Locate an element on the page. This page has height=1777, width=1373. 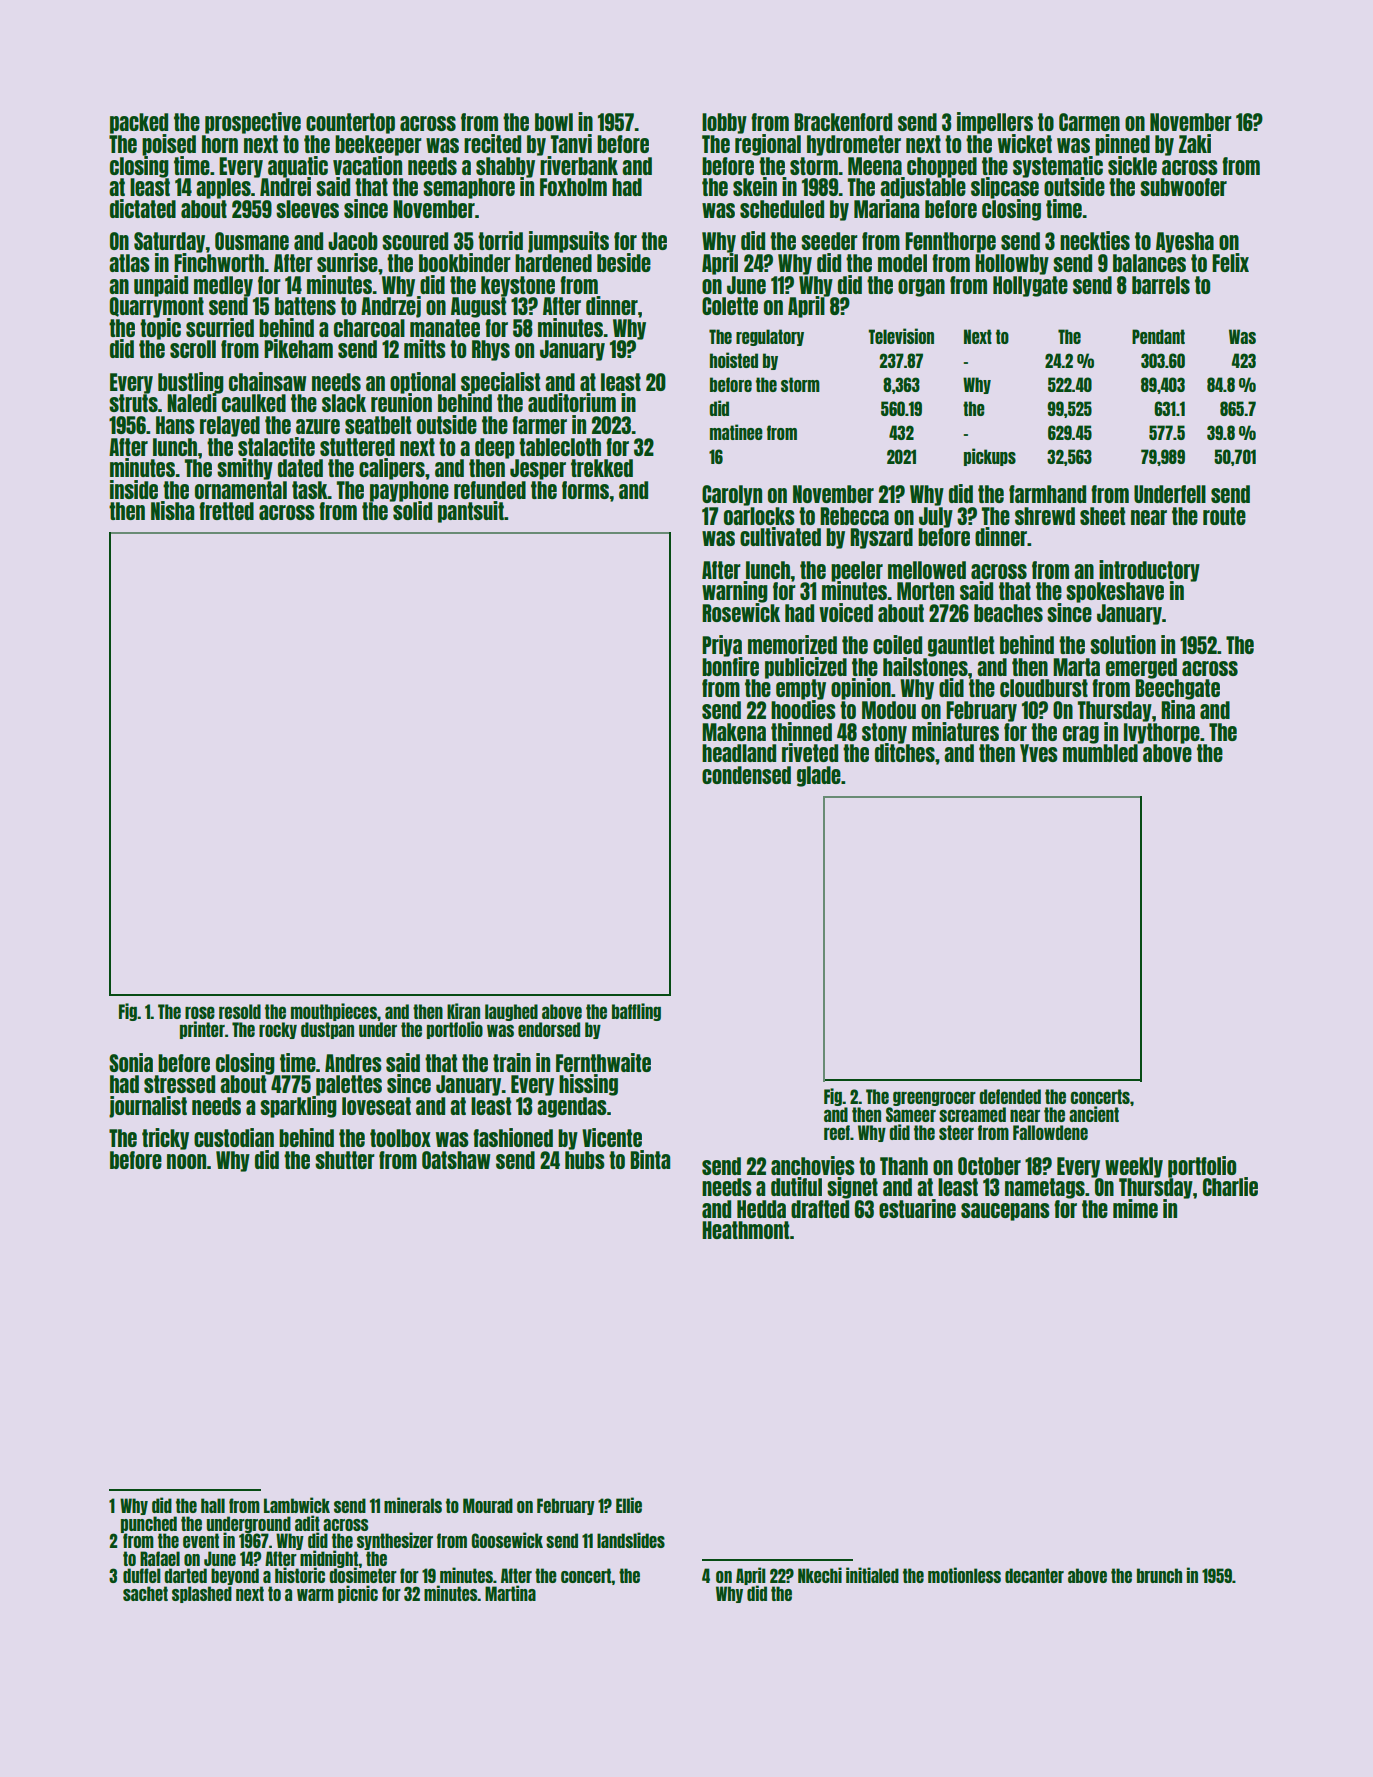
Pikeham is located at coordinates (298, 348).
